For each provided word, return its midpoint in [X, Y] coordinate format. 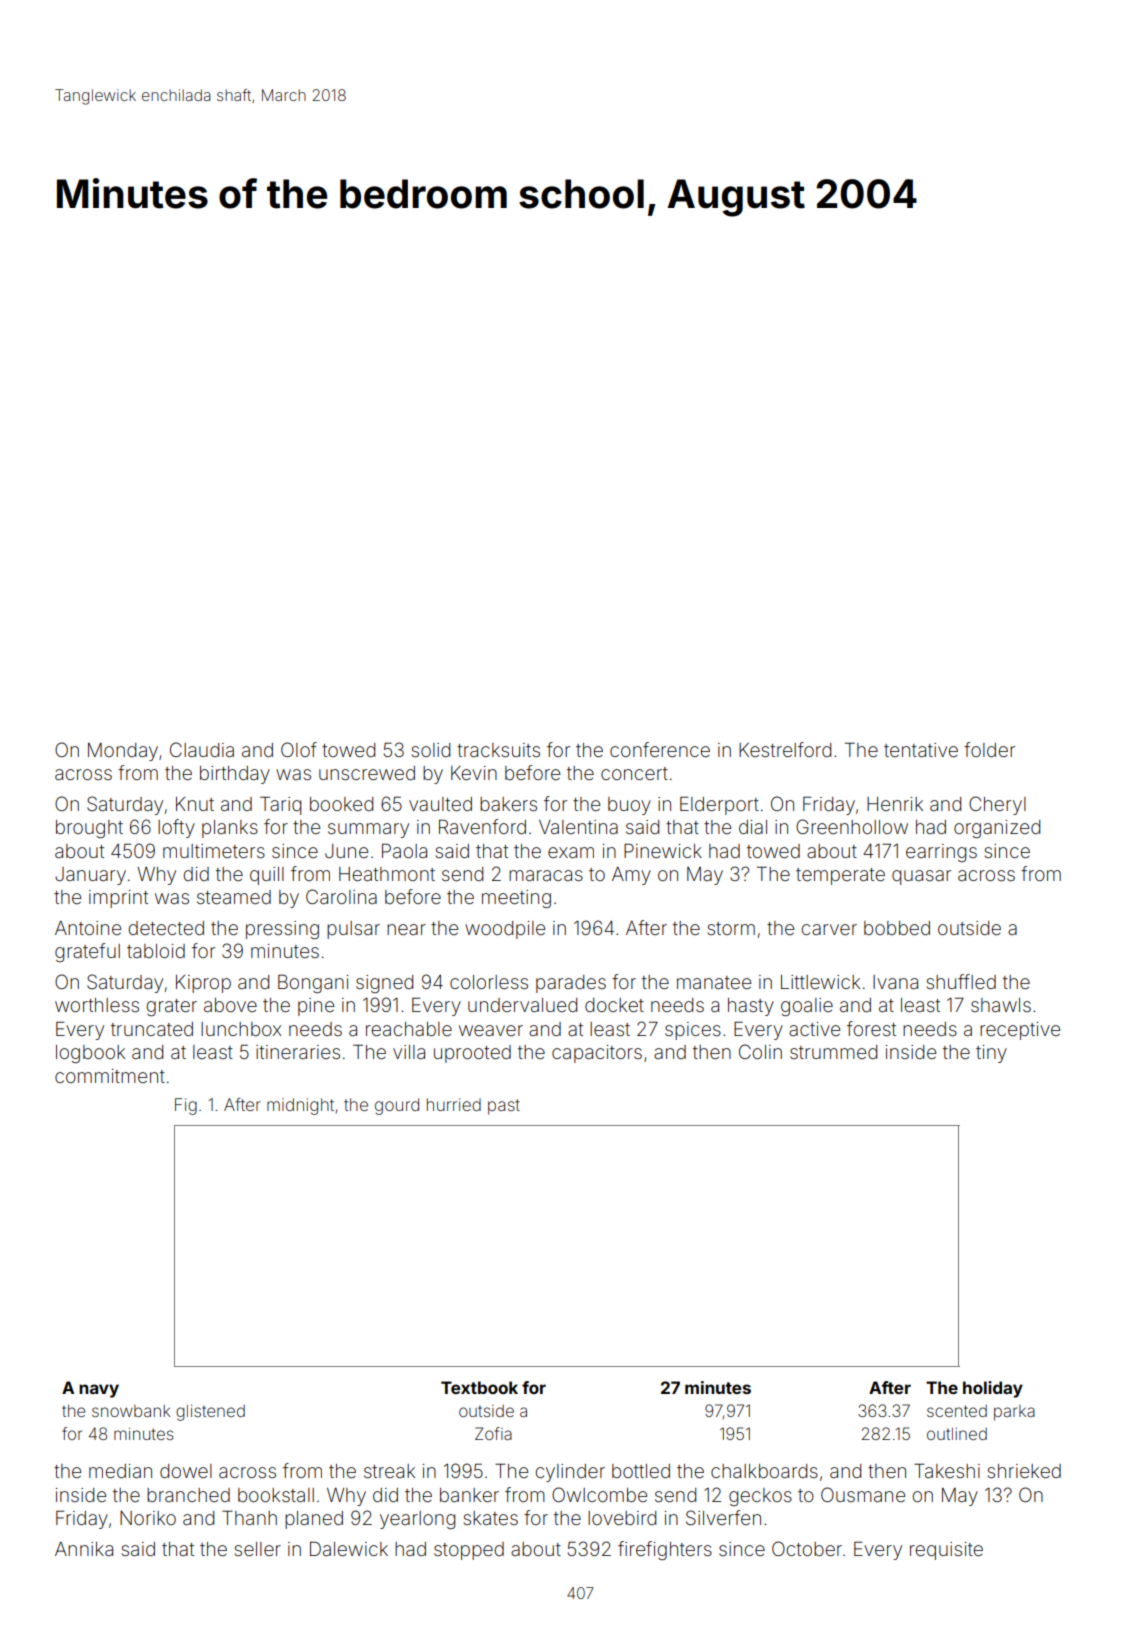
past [504, 1107]
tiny [991, 1054]
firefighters [665, 1550]
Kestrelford [785, 749]
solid [431, 750]
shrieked [1024, 1471]
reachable [409, 1029]
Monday [123, 752]
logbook [90, 1054]
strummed [833, 1052]
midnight [300, 1106]
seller [258, 1549]
